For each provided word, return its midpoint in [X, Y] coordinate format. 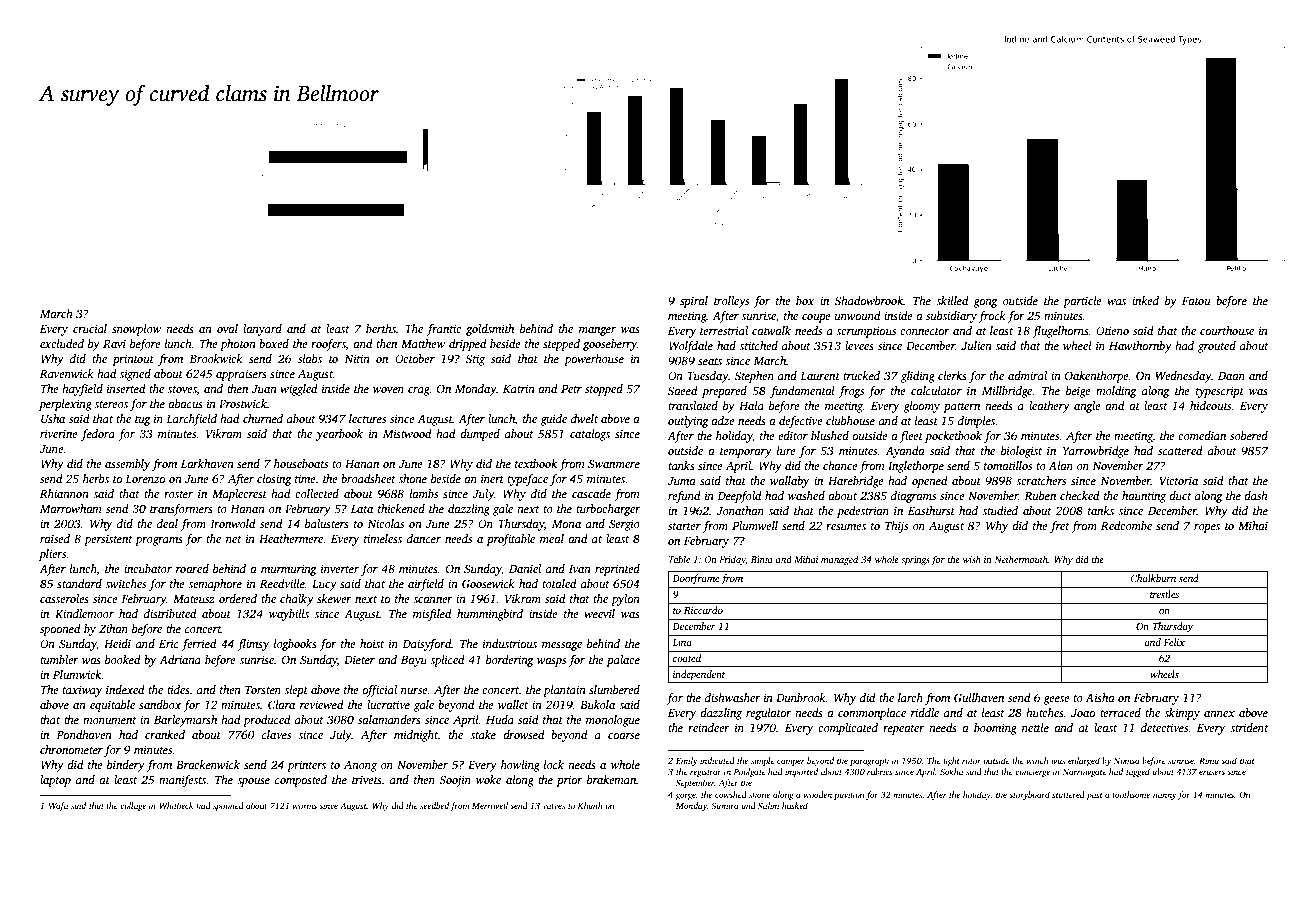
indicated [717, 760]
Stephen [754, 377]
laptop [55, 781]
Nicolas [385, 523]
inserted [126, 388]
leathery [1049, 407]
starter [684, 526]
